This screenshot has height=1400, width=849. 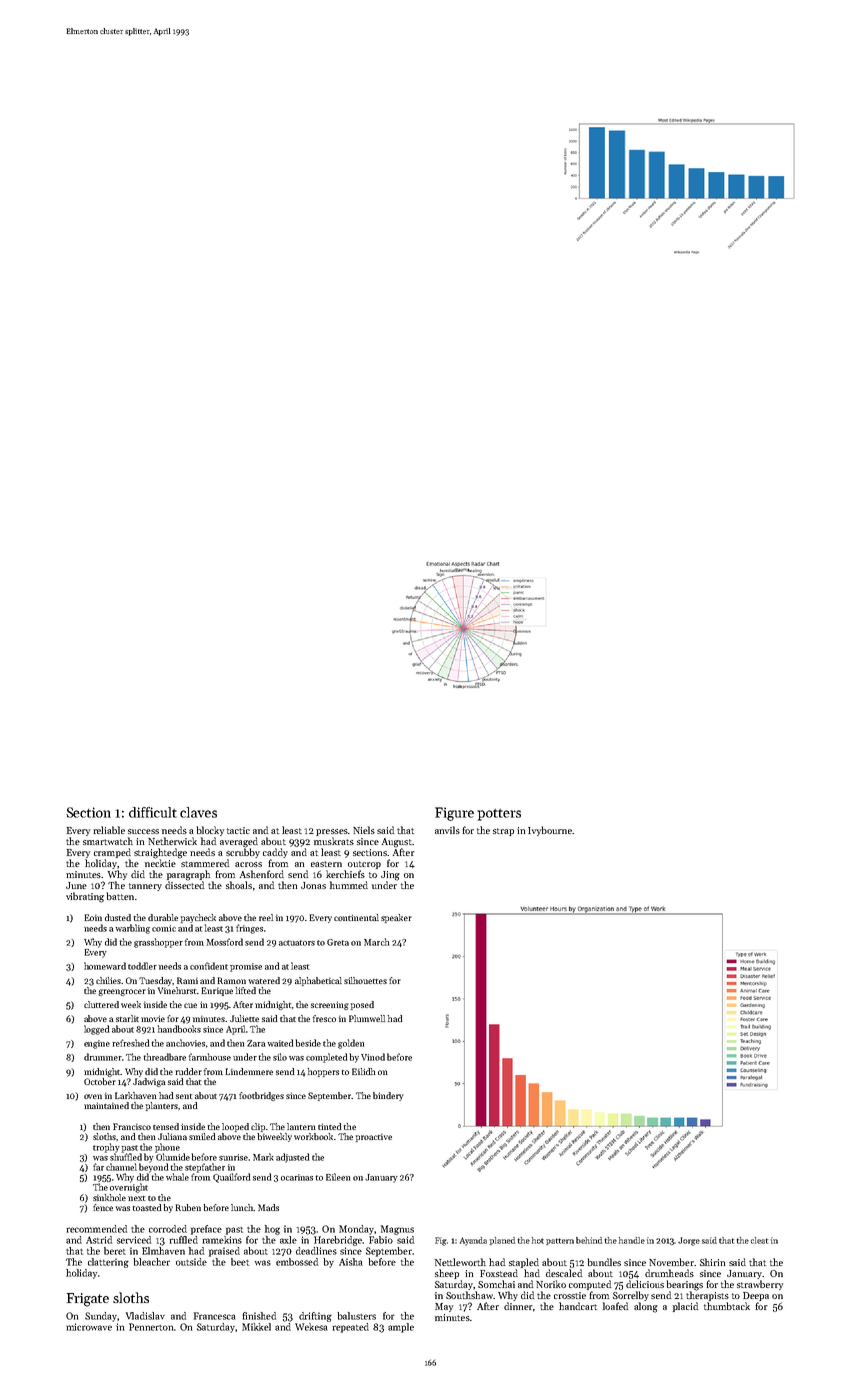 What do you see at coordinates (550, 831) in the screenshot?
I see `Ivybourne` at bounding box center [550, 831].
